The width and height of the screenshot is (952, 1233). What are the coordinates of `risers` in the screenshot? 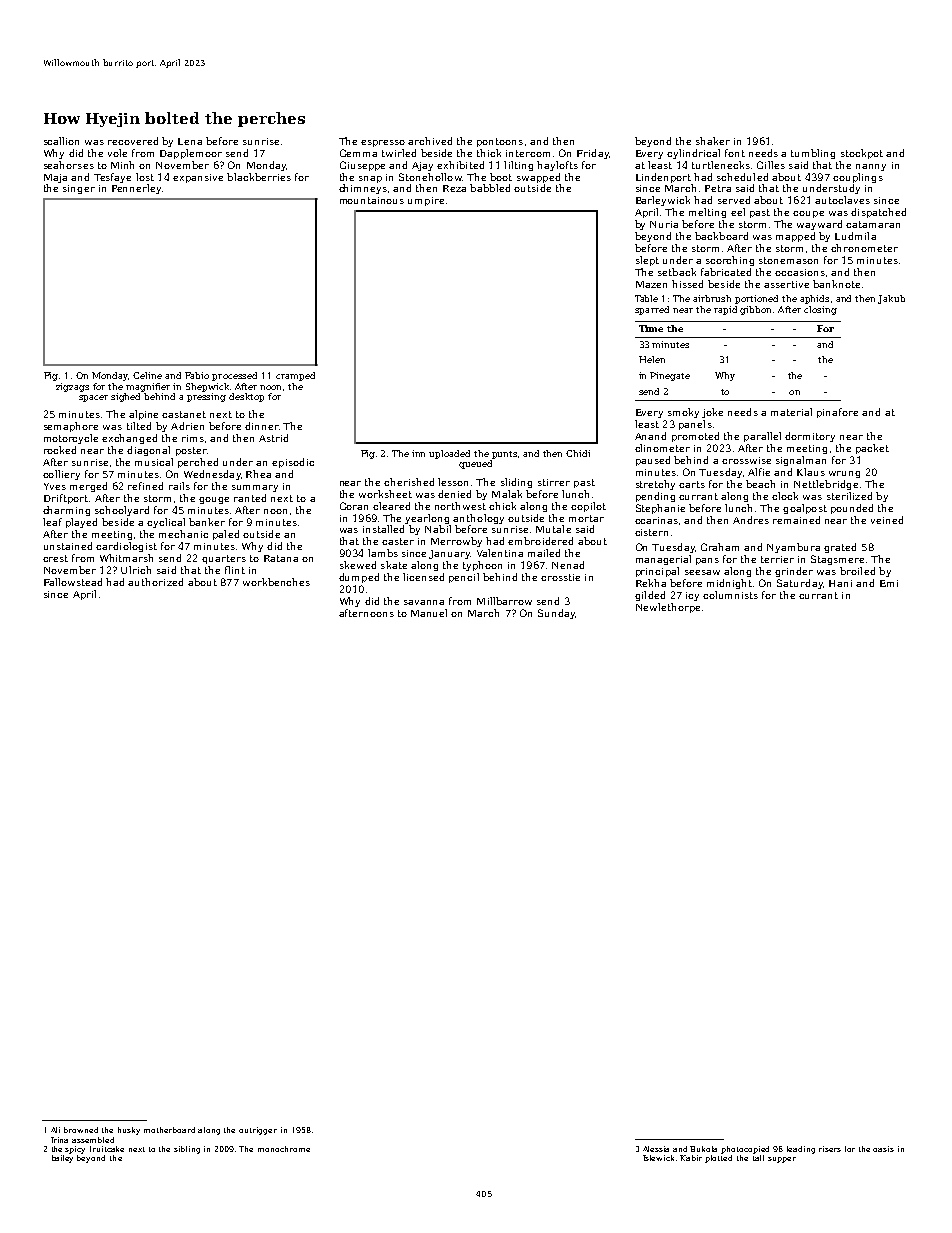 It's located at (830, 1149).
